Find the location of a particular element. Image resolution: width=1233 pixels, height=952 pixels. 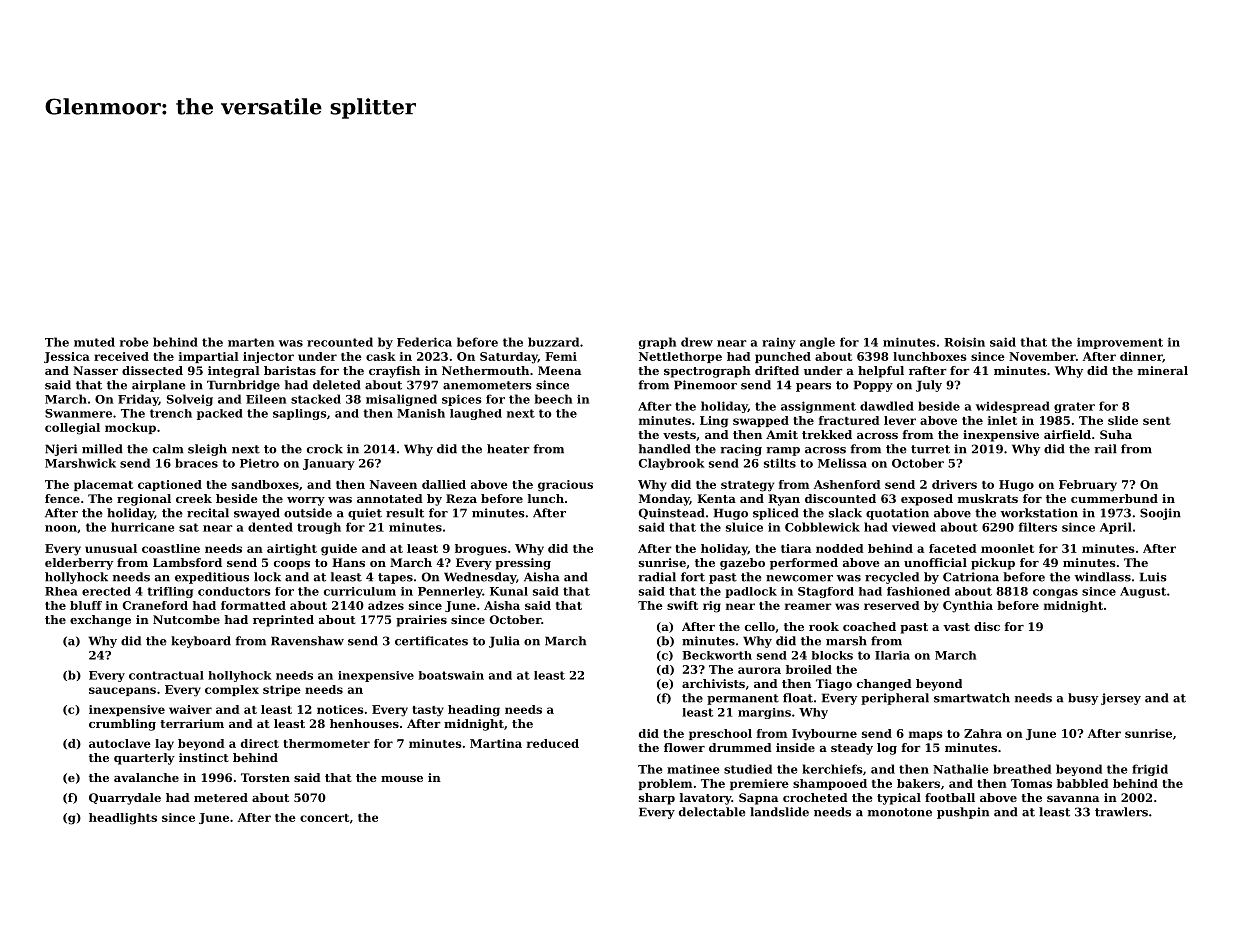

heater is located at coordinates (508, 449).
